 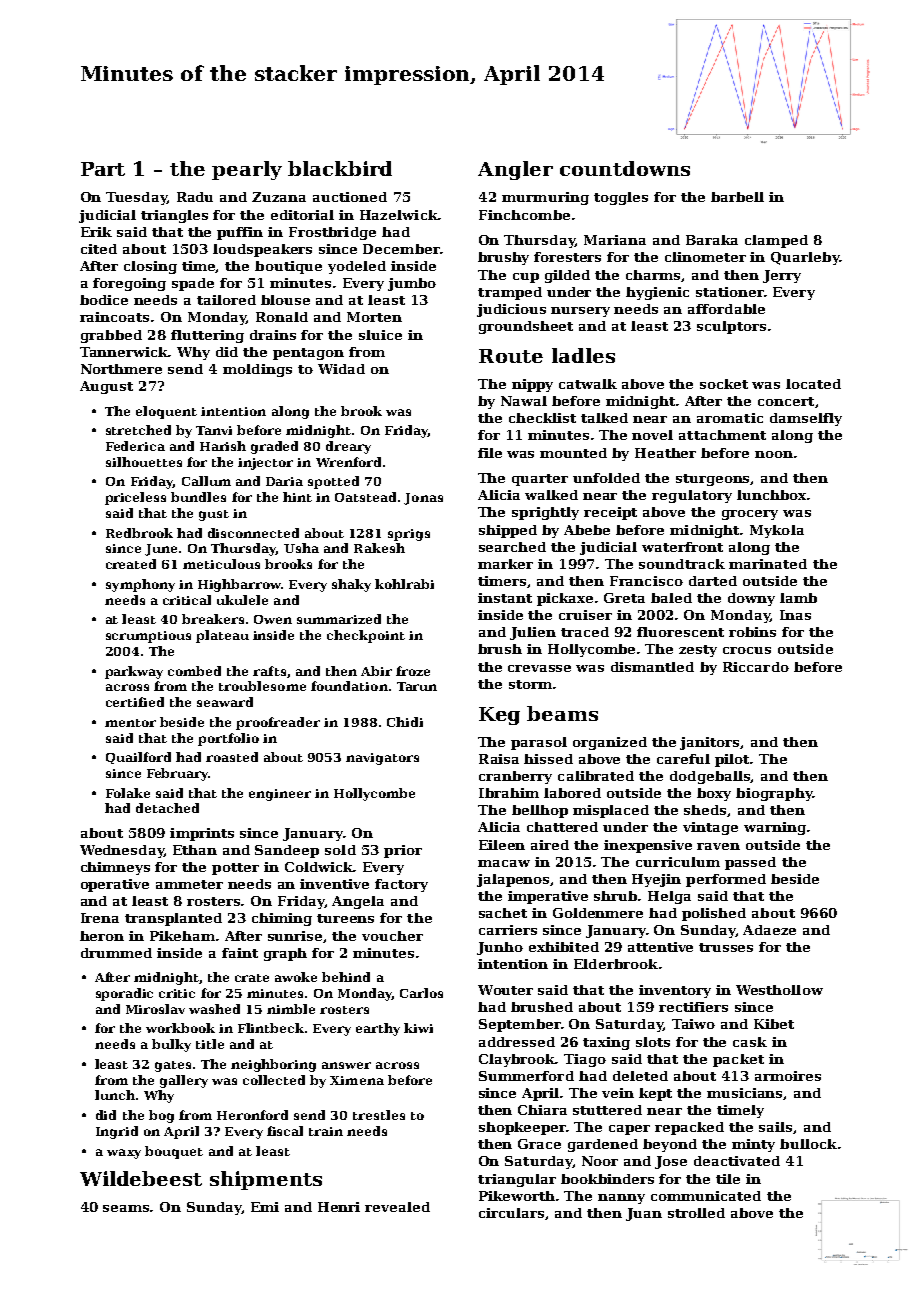 What do you see at coordinates (127, 1208) in the image?
I see `seams` at bounding box center [127, 1208].
